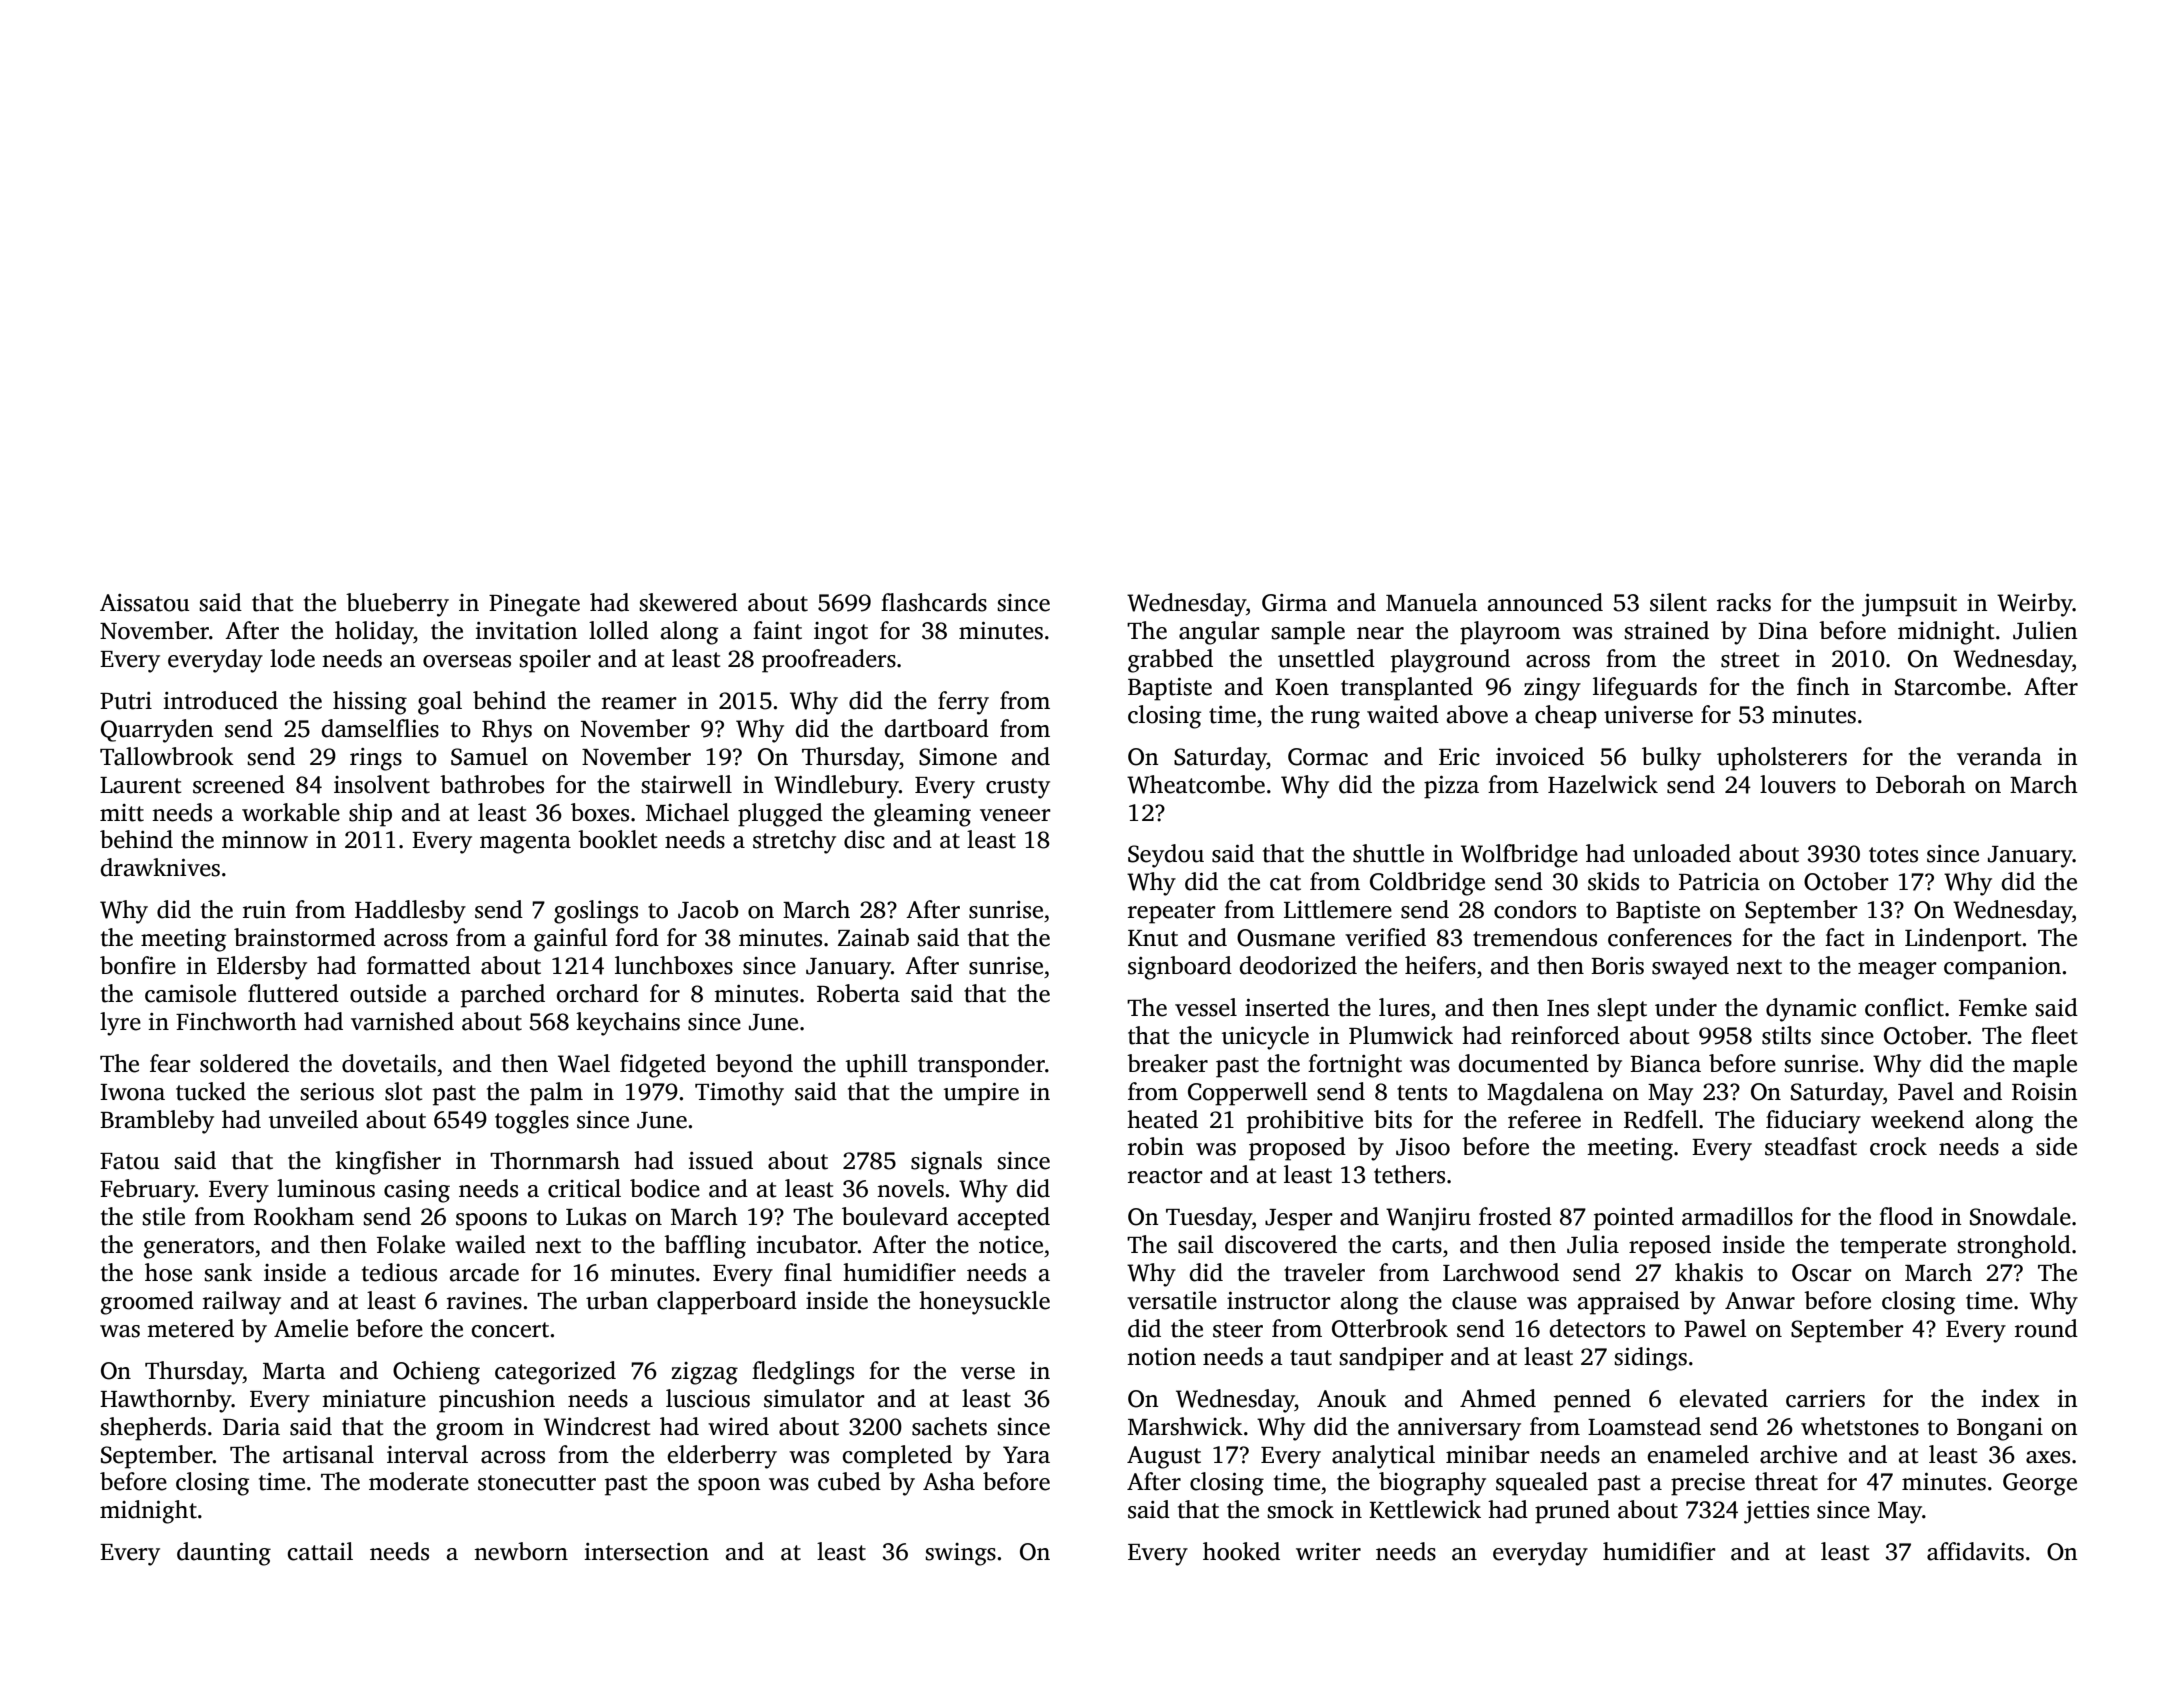 The height and width of the document is (1683, 2178). I want to click on newborn, so click(521, 1551).
